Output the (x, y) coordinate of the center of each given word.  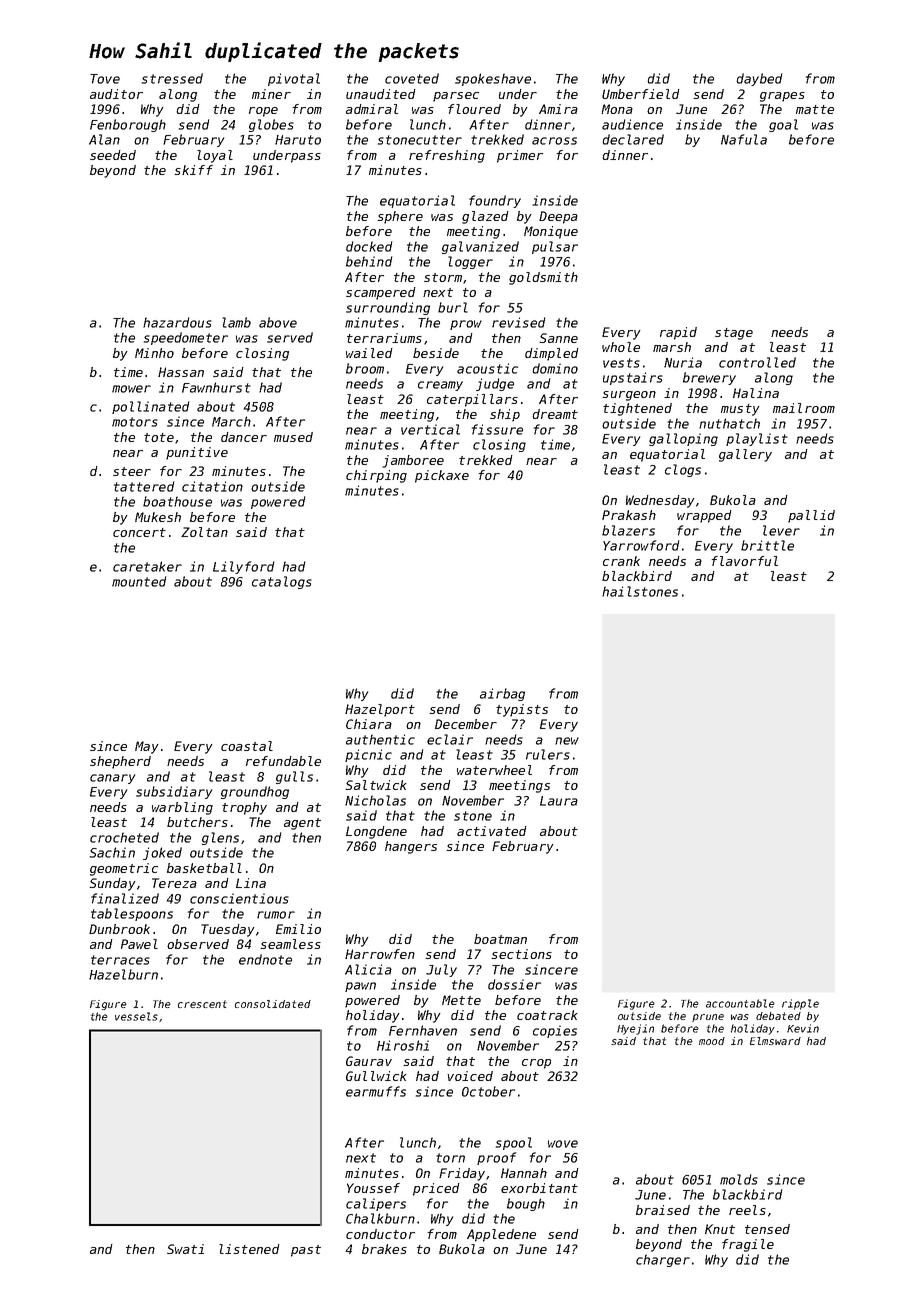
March (231, 421)
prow (466, 325)
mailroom (804, 408)
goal (783, 125)
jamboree (413, 461)
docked (369, 246)
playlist (757, 439)
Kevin (803, 1028)
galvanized (480, 247)
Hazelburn (123, 974)
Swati (185, 1249)
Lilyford (243, 567)
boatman (500, 939)
